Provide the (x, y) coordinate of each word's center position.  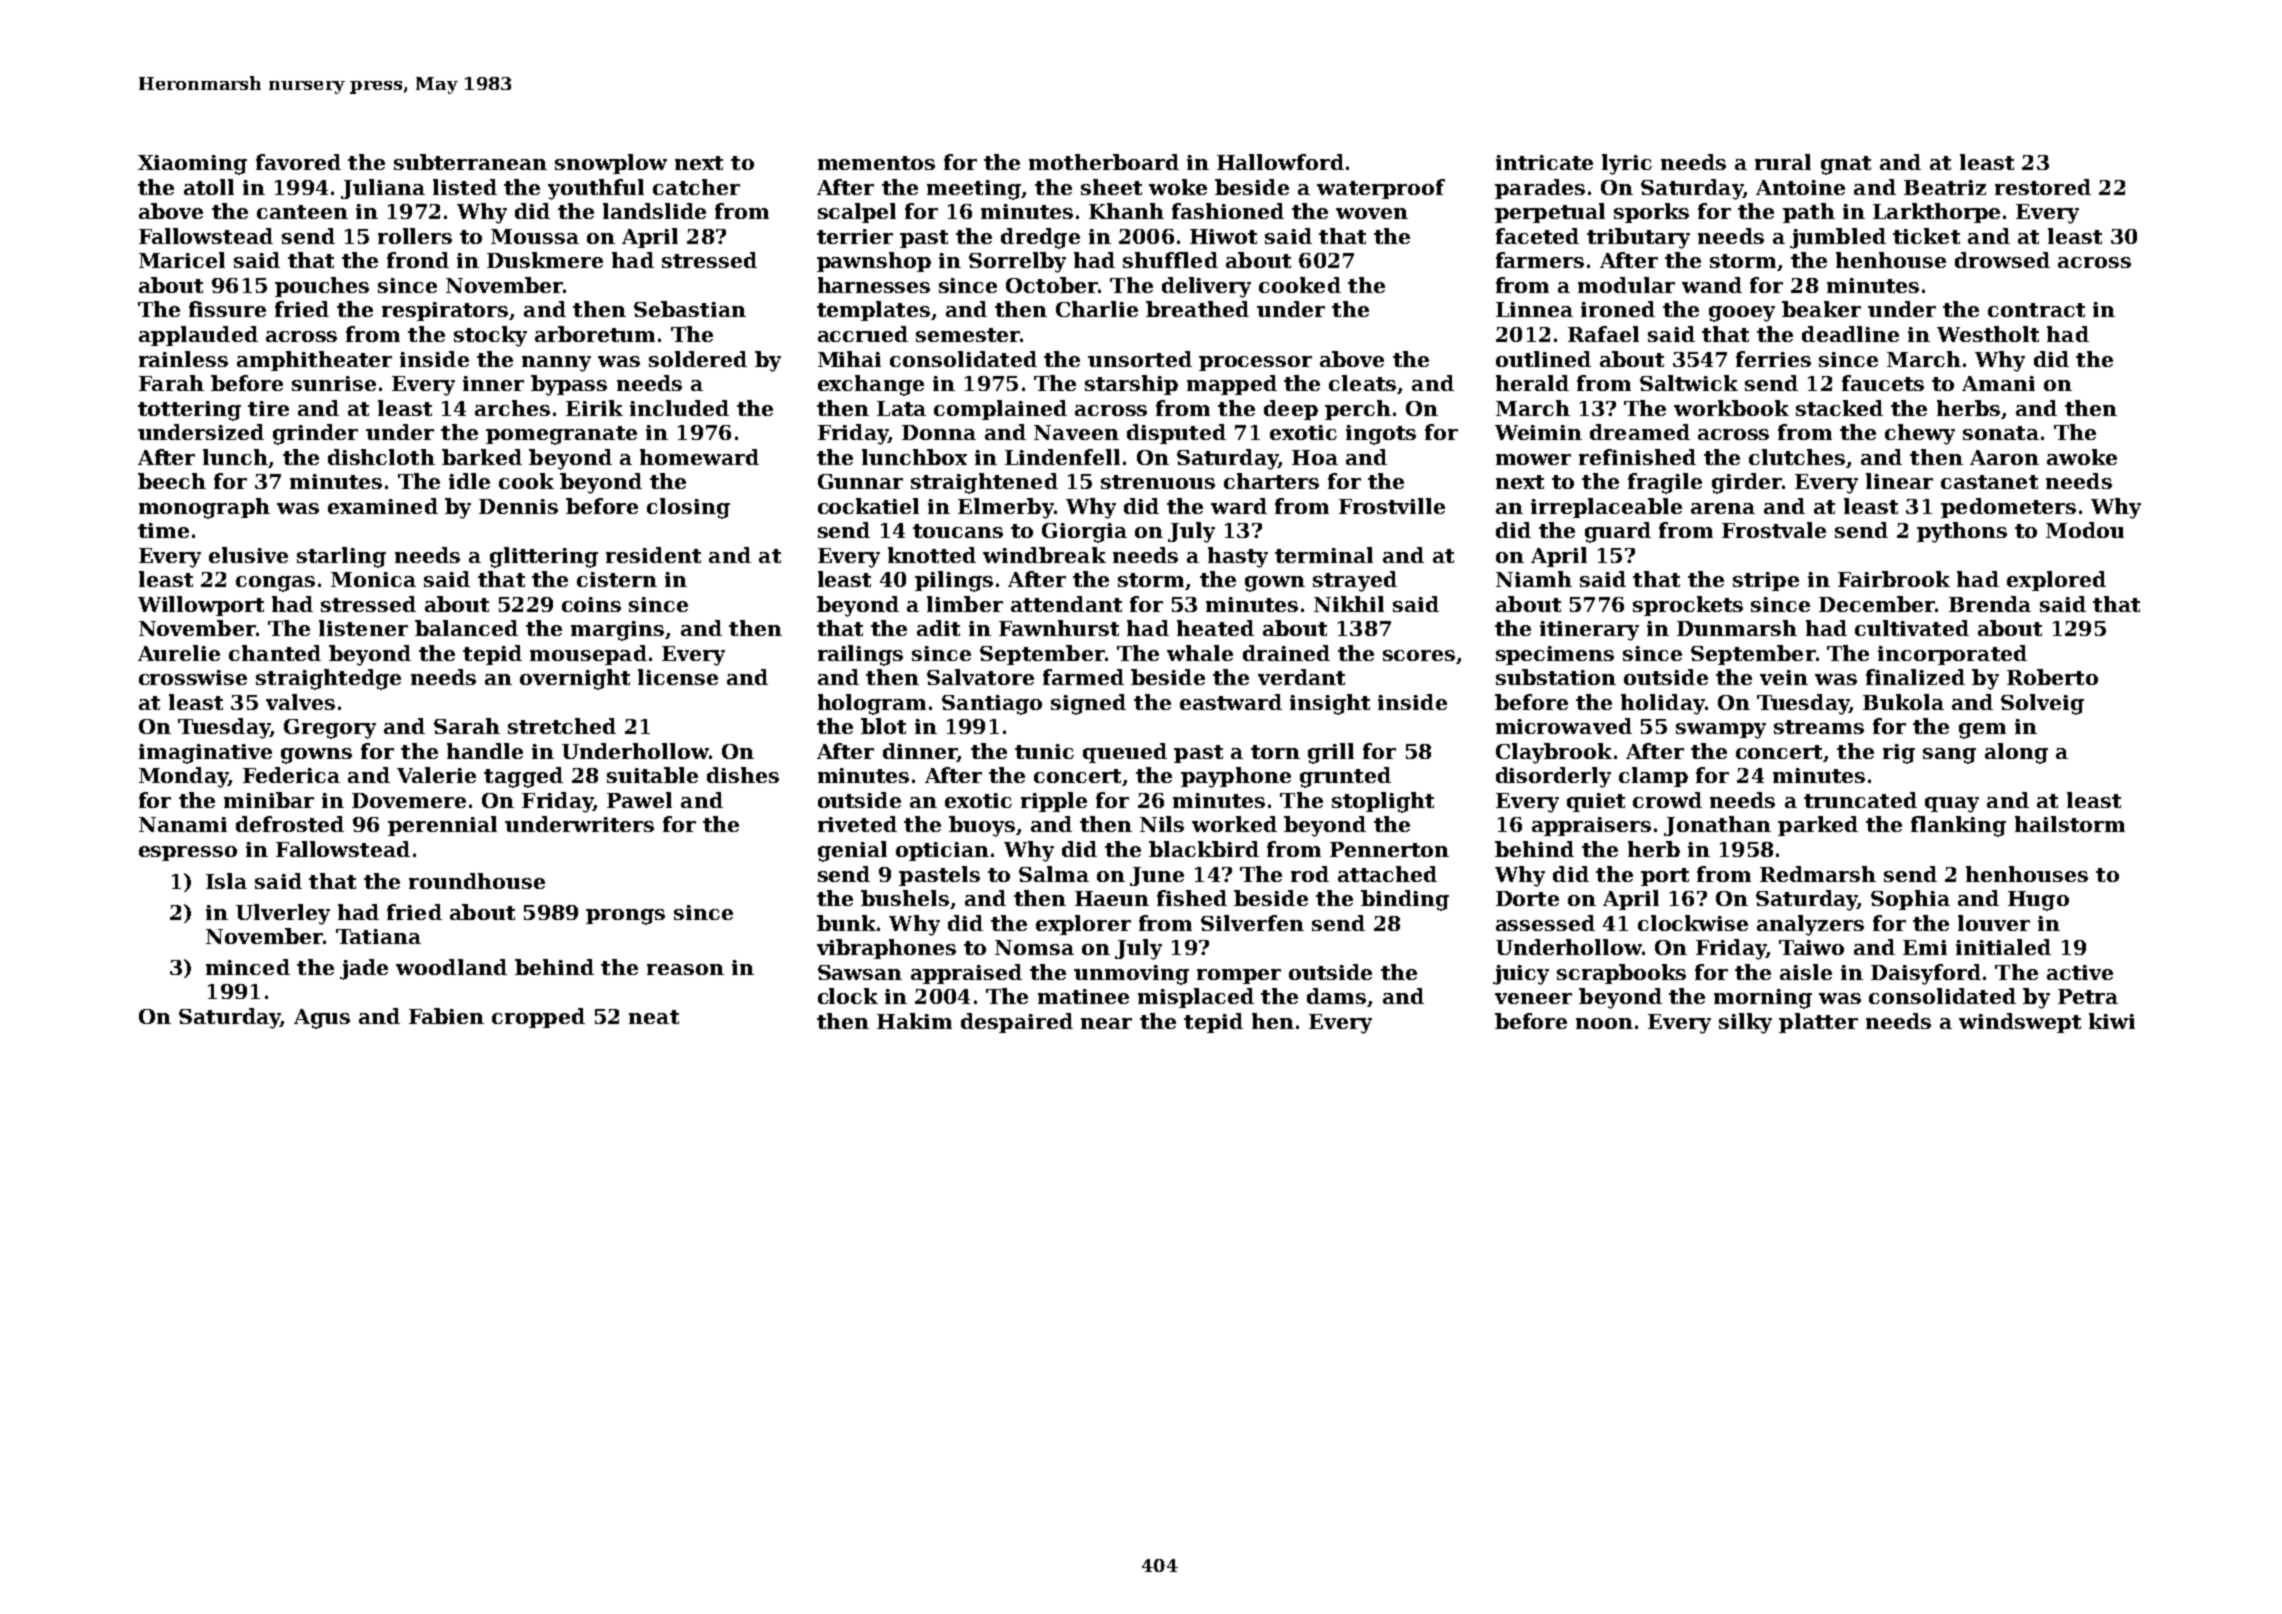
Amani (1998, 383)
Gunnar (860, 481)
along (2016, 753)
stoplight (1383, 802)
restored (2043, 187)
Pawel (639, 800)
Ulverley (283, 914)
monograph (204, 508)
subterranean (470, 162)
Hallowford (1280, 162)
